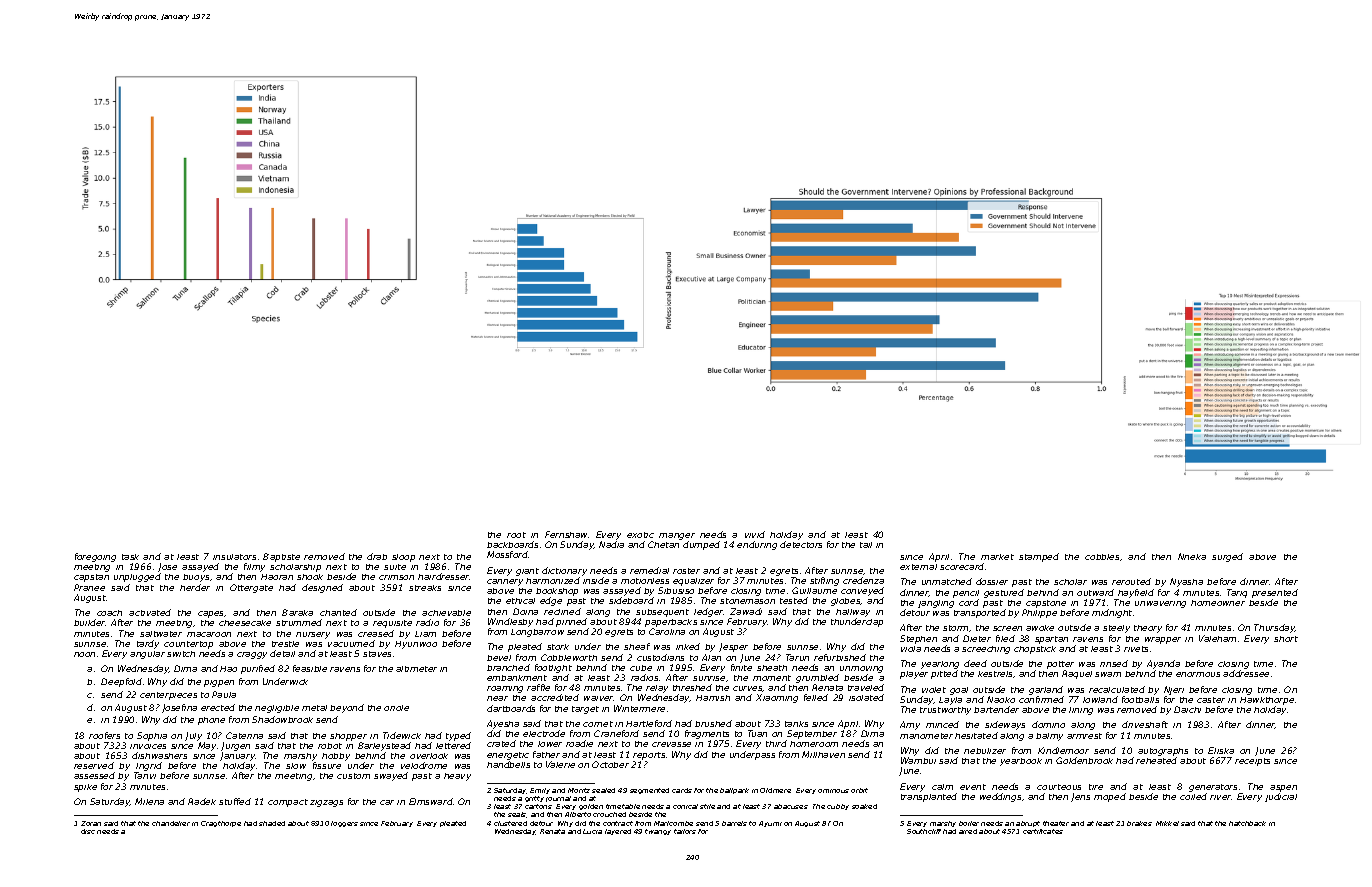  Describe the element at coordinates (1192, 556) in the screenshot. I see `Nneka` at that location.
